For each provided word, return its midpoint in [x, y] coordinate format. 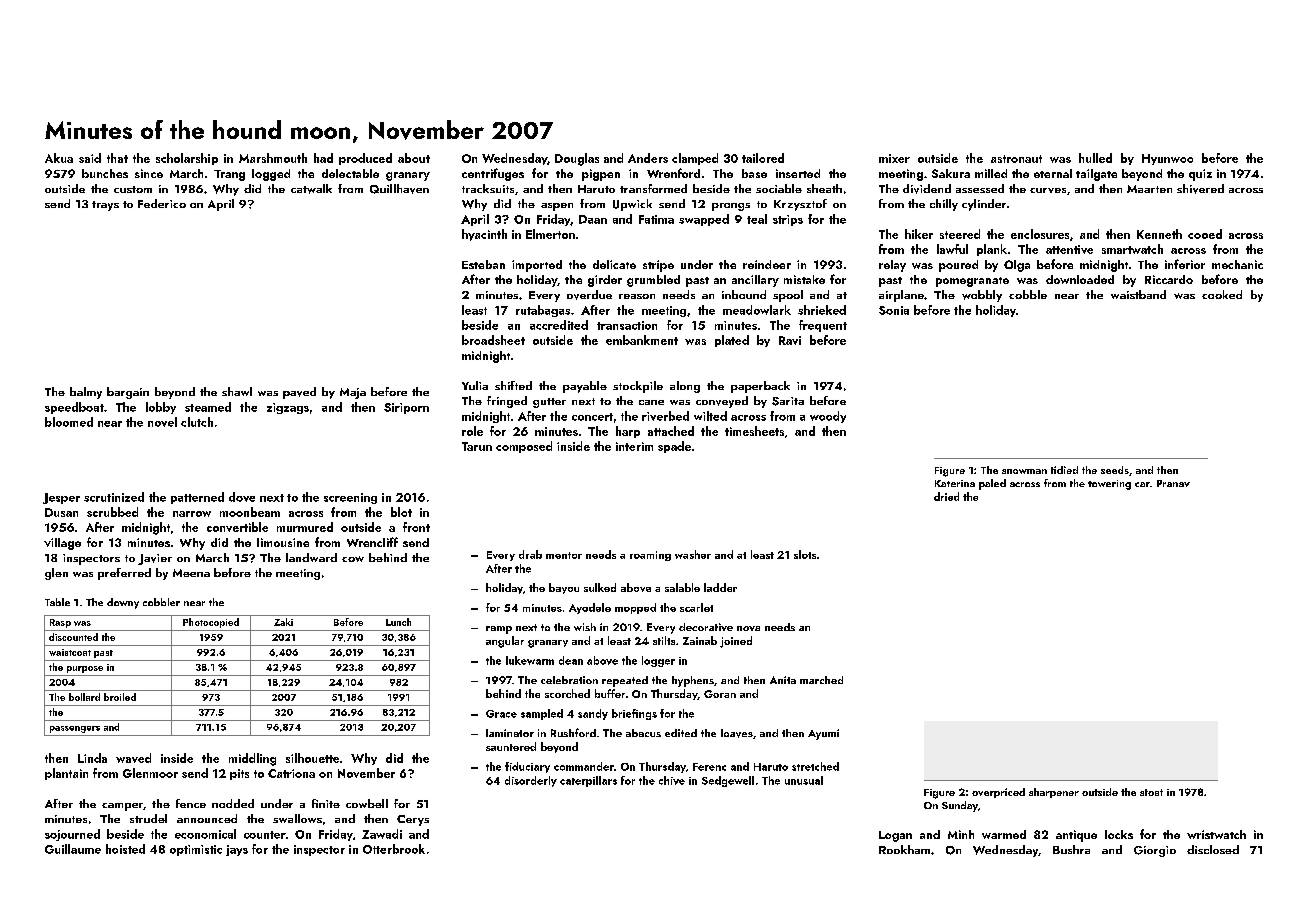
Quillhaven [399, 189]
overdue [589, 295]
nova [748, 628]
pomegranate [972, 282]
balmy [86, 393]
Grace [501, 714]
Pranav [1173, 483]
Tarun [477, 446]
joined [736, 642]
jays [237, 850]
